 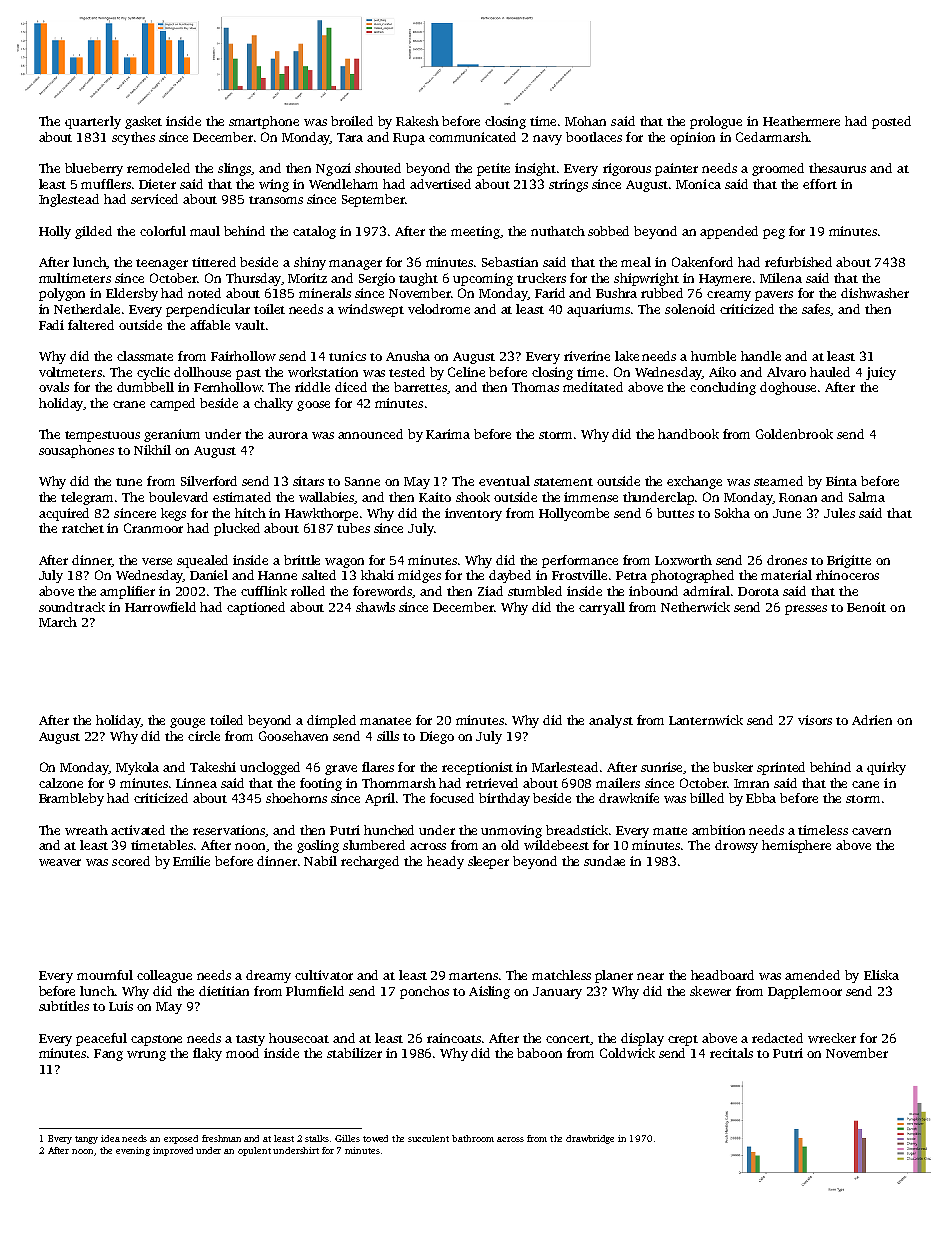 What do you see at coordinates (370, 862) in the screenshot?
I see `recharged` at bounding box center [370, 862].
